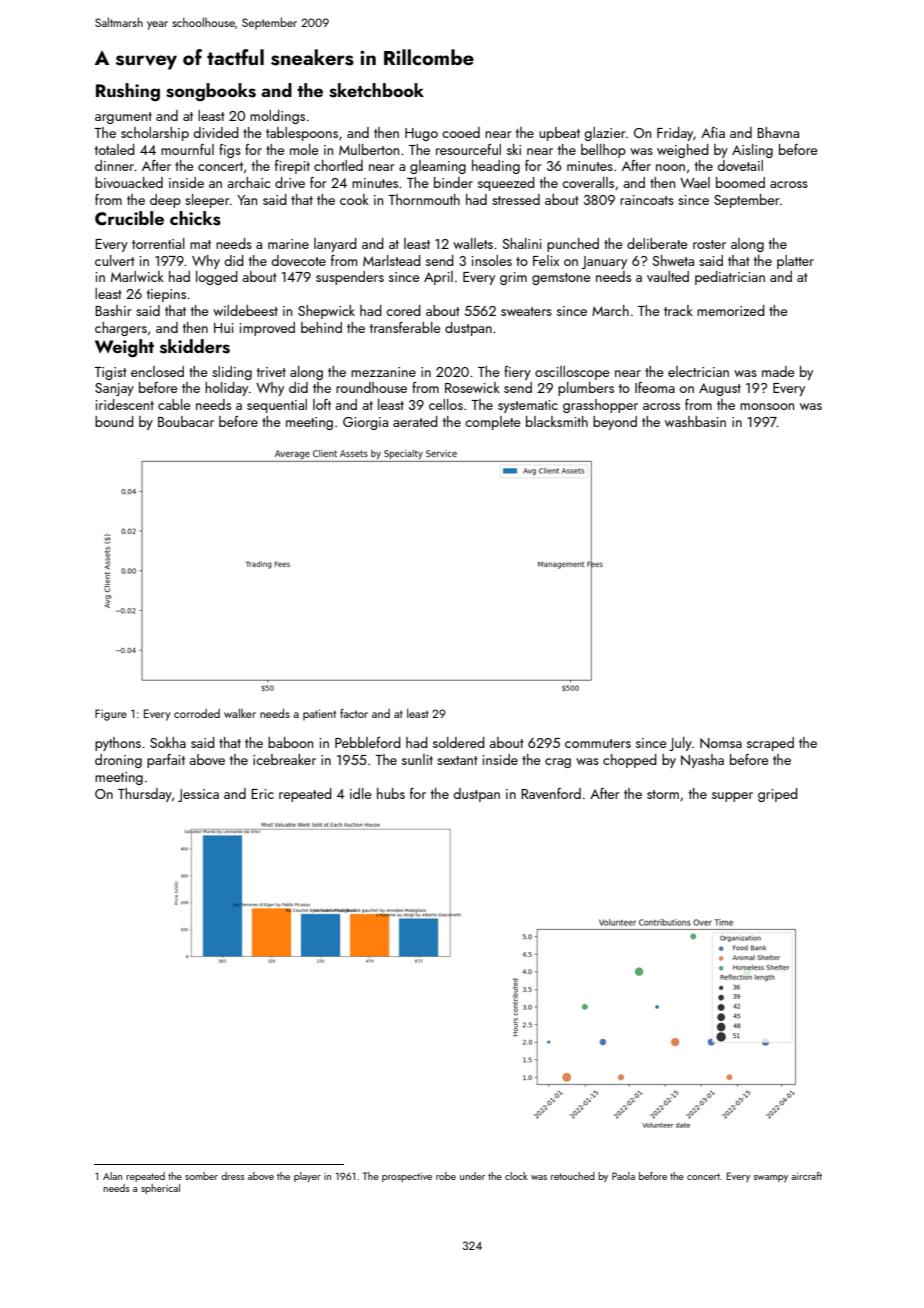 The height and width of the screenshot is (1308, 924). Describe the element at coordinates (573, 1176) in the screenshot. I see `retouched` at that location.
